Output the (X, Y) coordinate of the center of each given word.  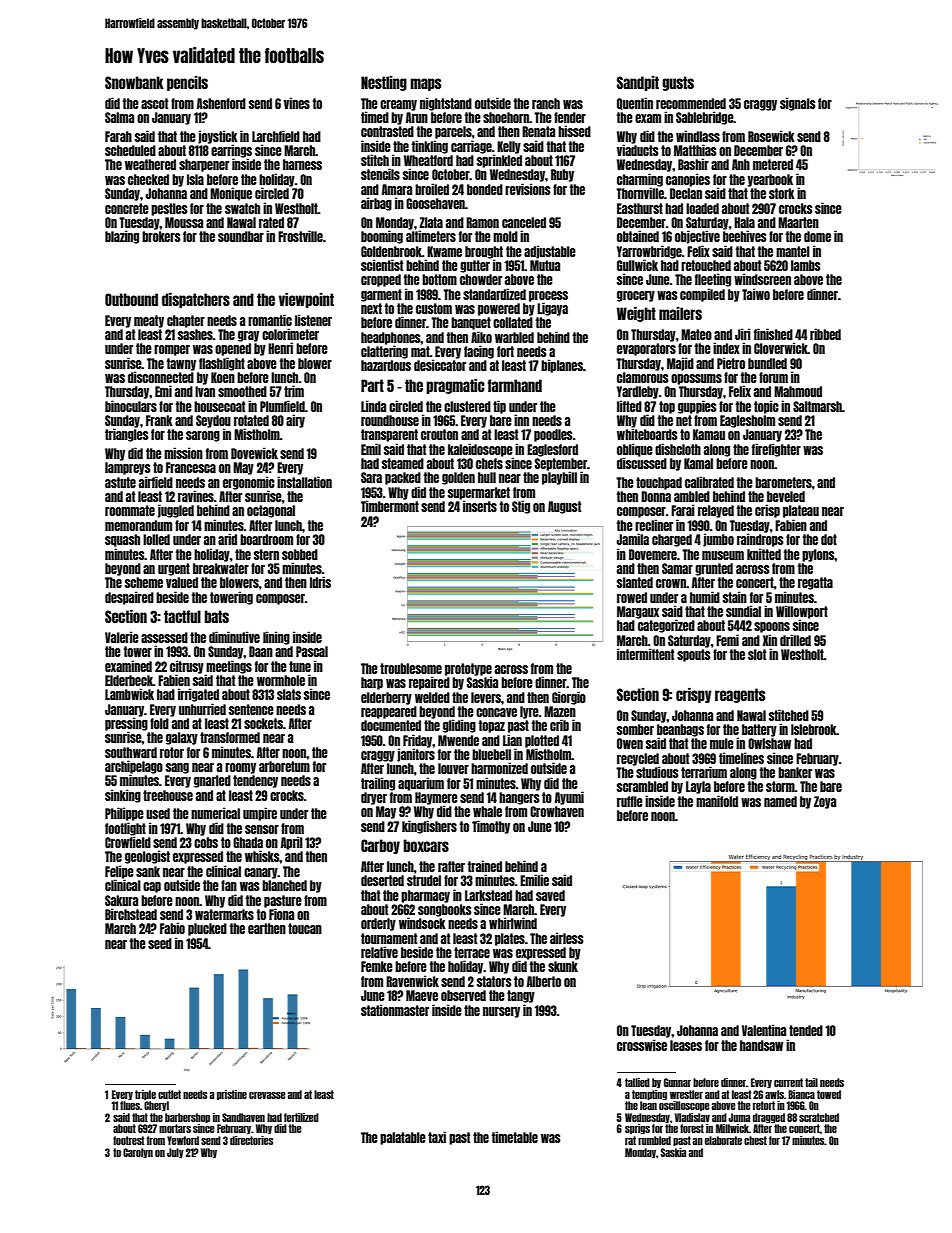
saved (550, 895)
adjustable (550, 252)
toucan (305, 928)
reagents (740, 695)
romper (172, 350)
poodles (553, 435)
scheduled (130, 150)
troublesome (411, 668)
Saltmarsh (817, 406)
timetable (515, 1137)
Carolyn (138, 1153)
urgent (174, 569)
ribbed (825, 334)
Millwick (732, 1128)
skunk (563, 966)
